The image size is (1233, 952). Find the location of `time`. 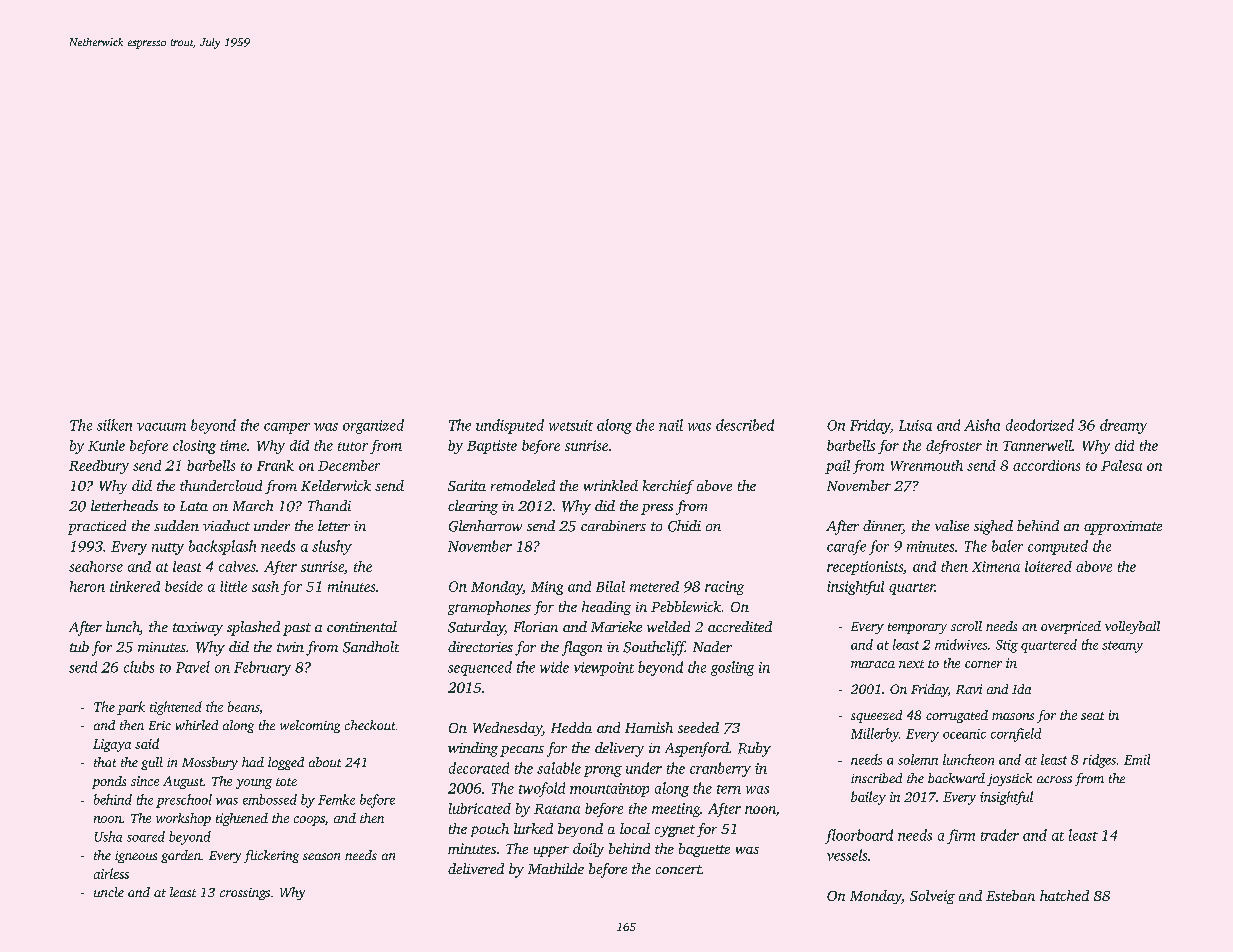

time is located at coordinates (233, 445).
